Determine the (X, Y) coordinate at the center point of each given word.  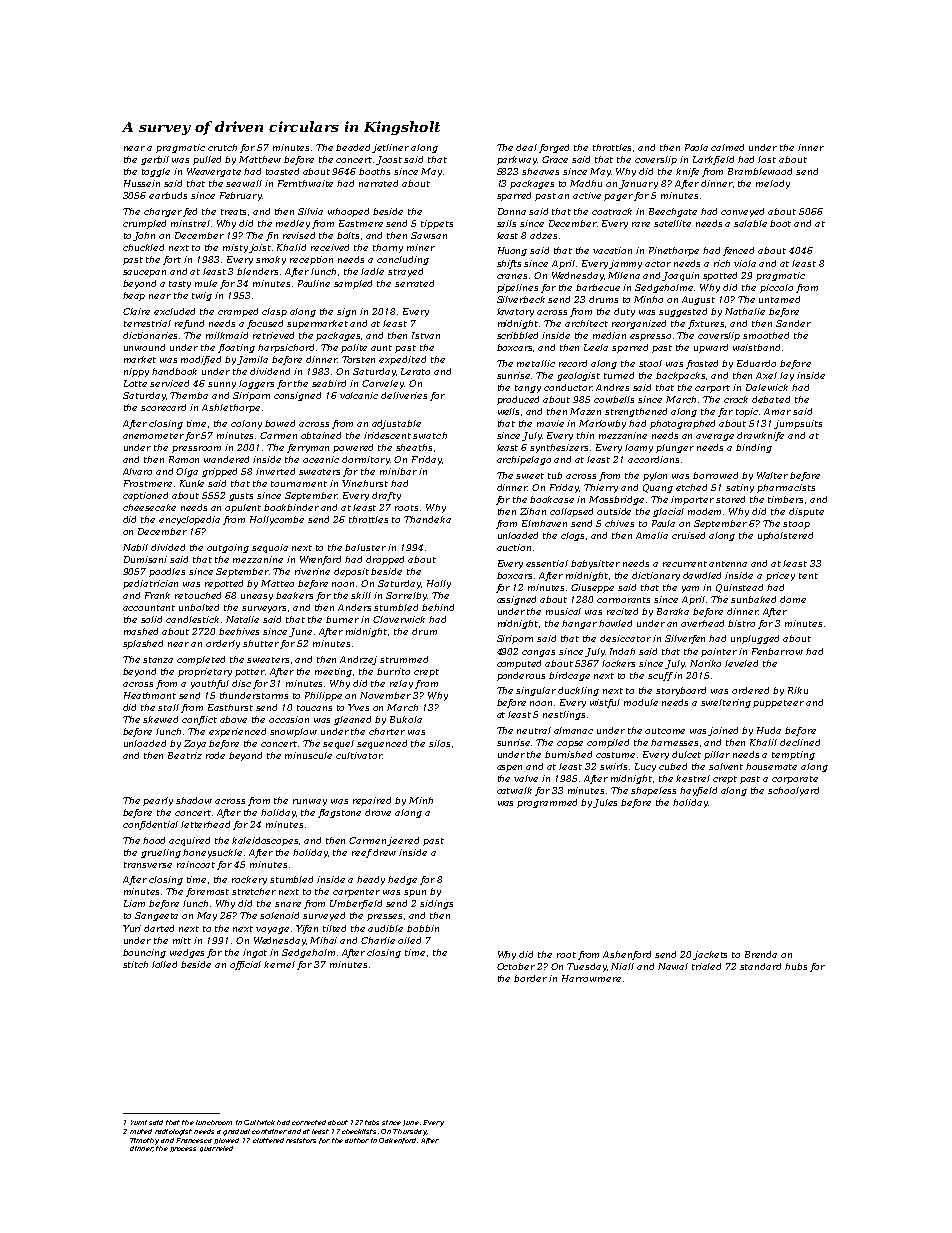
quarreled (216, 1149)
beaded (353, 147)
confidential (150, 825)
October (516, 966)
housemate (771, 766)
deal (526, 147)
